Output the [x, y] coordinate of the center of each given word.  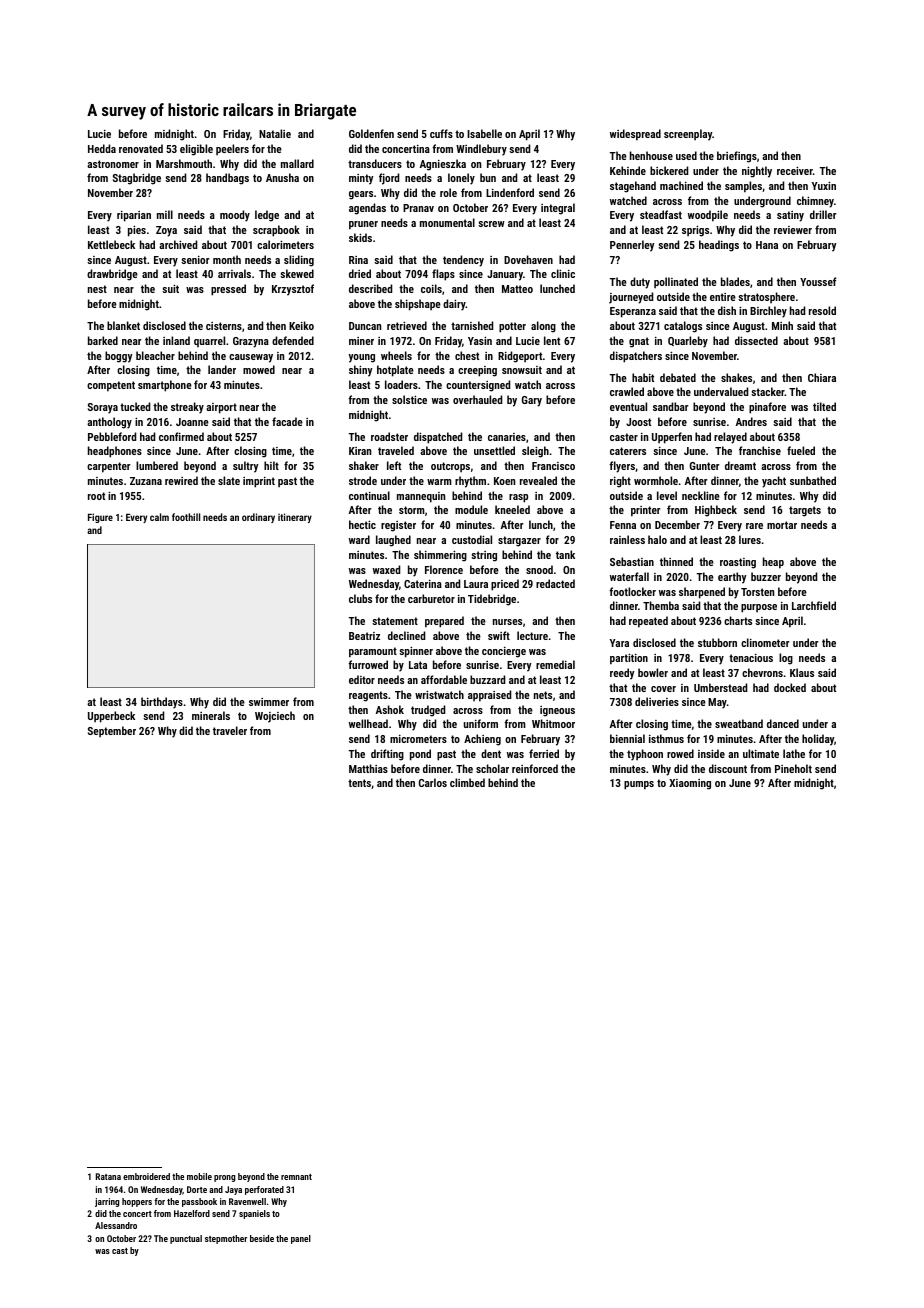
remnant [296, 1177]
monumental [447, 222]
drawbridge [112, 275]
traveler [230, 730]
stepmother [226, 1239]
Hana [767, 245]
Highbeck [716, 511]
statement [395, 621]
